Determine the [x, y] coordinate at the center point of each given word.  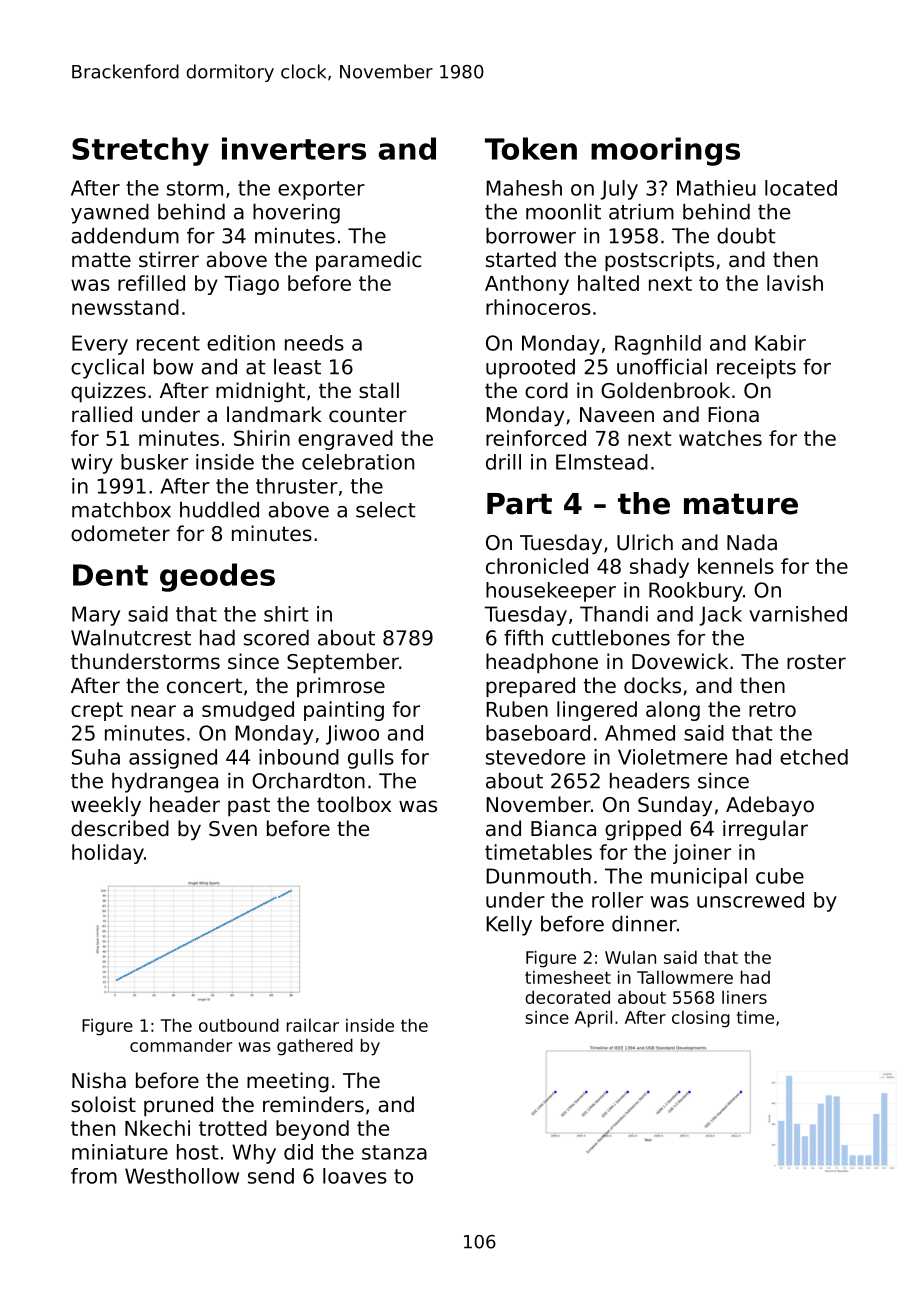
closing [701, 1019]
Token [531, 148]
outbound [239, 1025]
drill [503, 462]
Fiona [733, 414]
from [94, 1176]
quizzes [108, 392]
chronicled [537, 566]
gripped [643, 830]
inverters [294, 148]
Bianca [563, 828]
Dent [110, 575]
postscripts [659, 261]
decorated [567, 997]
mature [741, 504]
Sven [233, 829]
